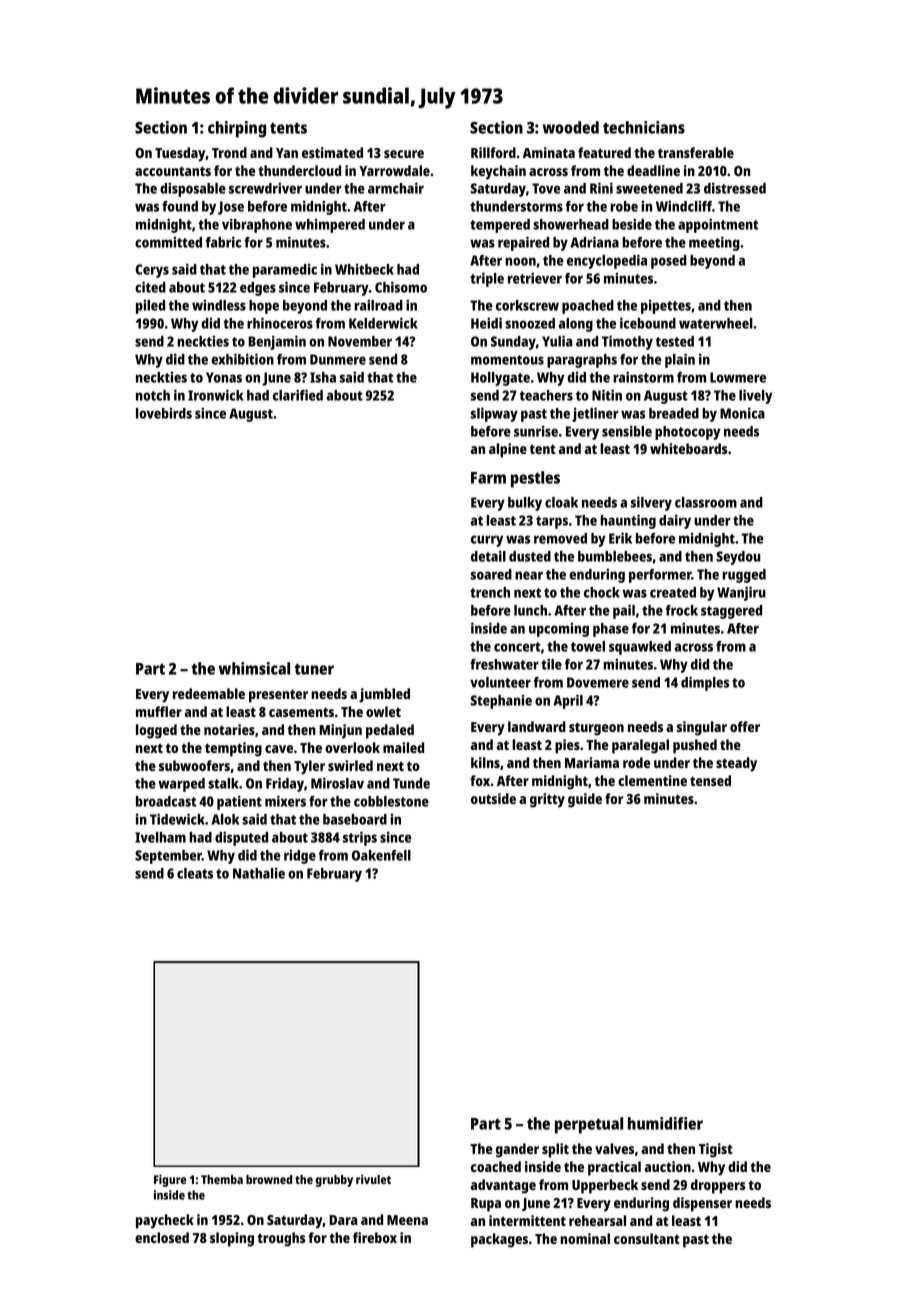 Image resolution: width=908 pixels, height=1316 pixels. I want to click on singular, so click(702, 728).
